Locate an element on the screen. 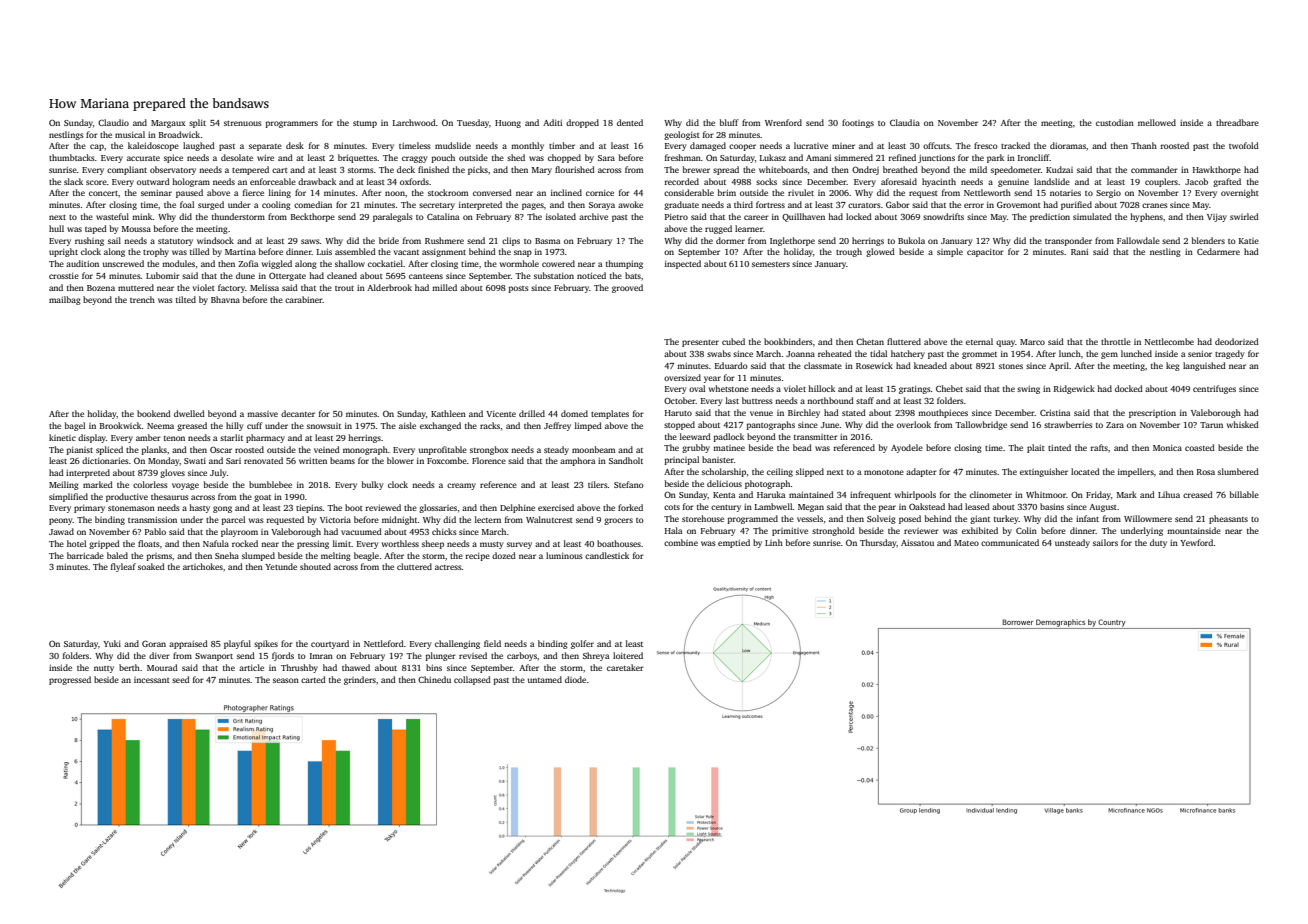 The width and height of the screenshot is (1308, 924). Yewford is located at coordinates (1197, 542).
